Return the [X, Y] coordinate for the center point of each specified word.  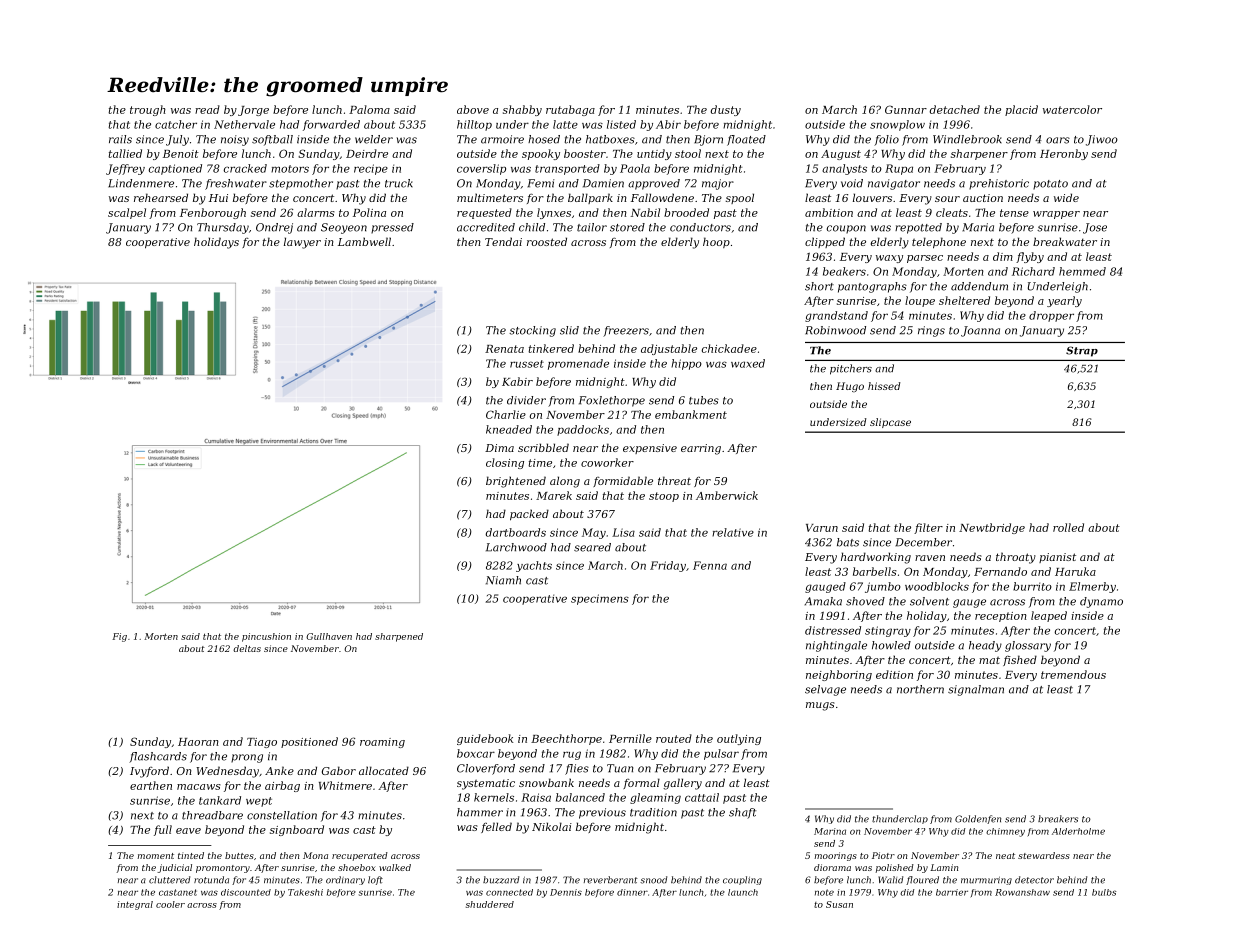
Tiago [262, 743]
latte [565, 124]
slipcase [890, 423]
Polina [369, 212]
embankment [691, 414]
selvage [825, 690]
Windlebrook [967, 139]
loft [375, 880]
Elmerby [1092, 587]
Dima [499, 448]
